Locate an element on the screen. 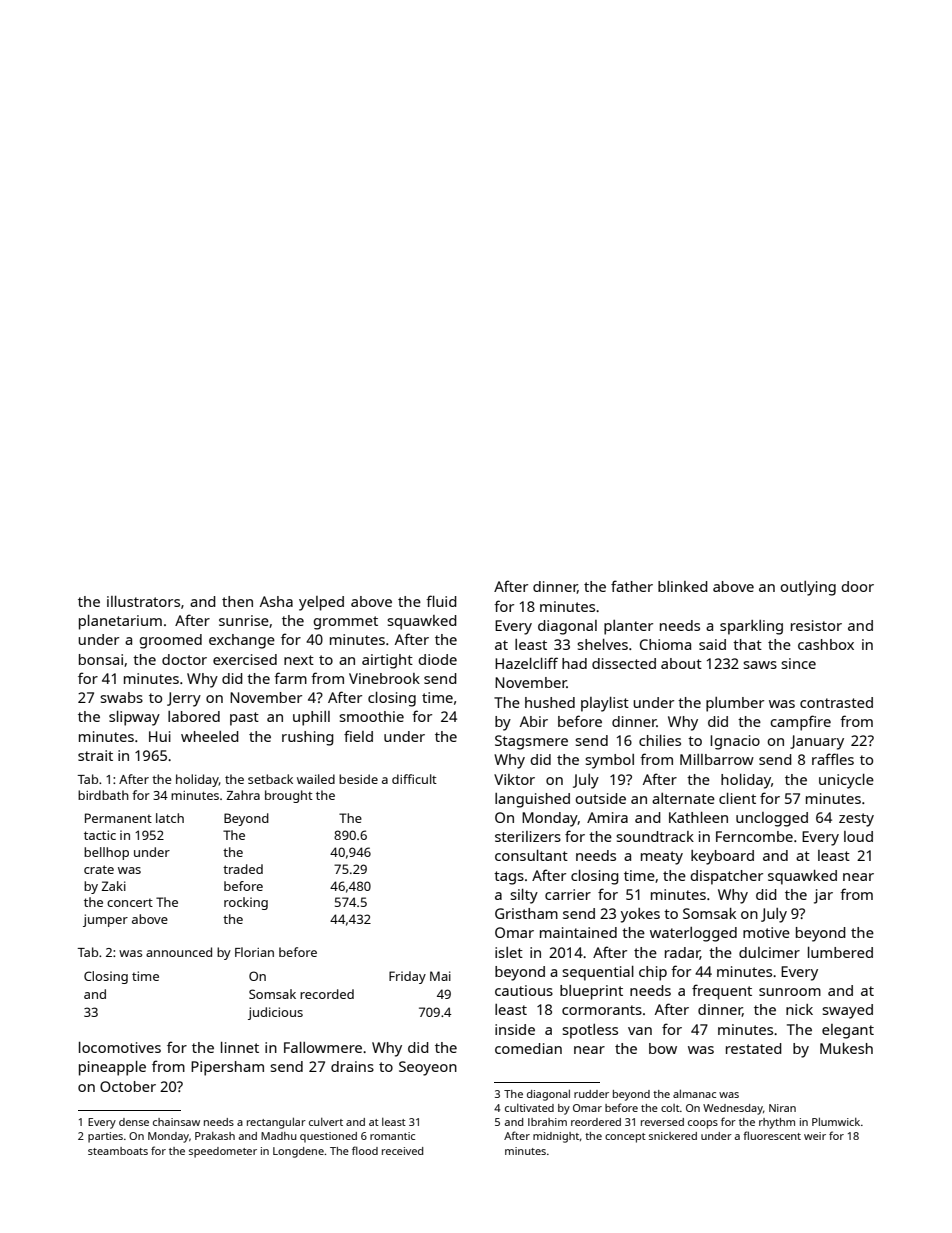  loud is located at coordinates (858, 836).
